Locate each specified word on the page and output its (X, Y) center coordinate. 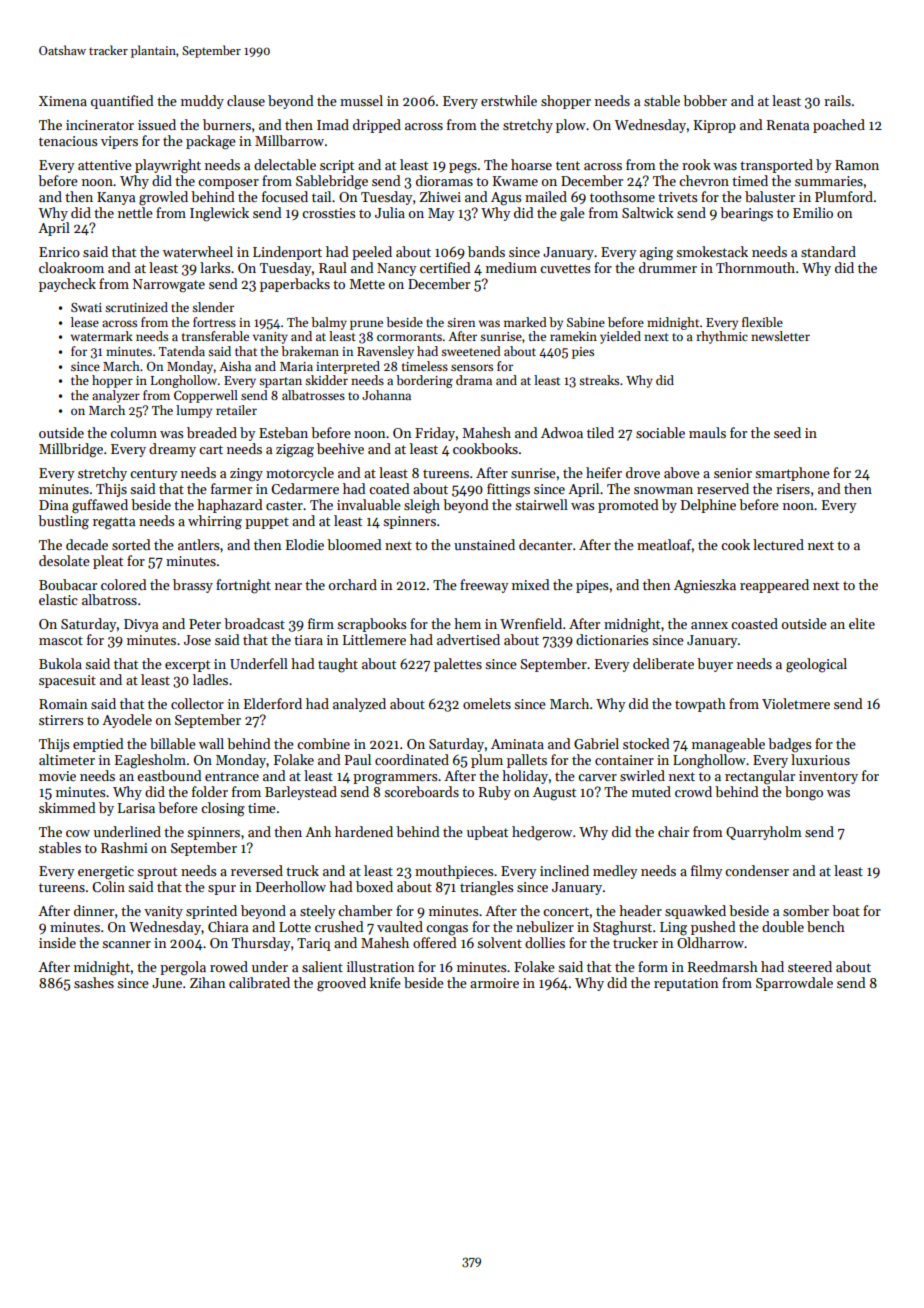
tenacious (68, 141)
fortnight (243, 586)
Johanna (386, 395)
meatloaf (664, 544)
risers (793, 489)
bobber (705, 100)
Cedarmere (305, 488)
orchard (353, 584)
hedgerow (542, 833)
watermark (102, 336)
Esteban (283, 432)
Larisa (136, 808)
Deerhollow (291, 886)
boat (846, 910)
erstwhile (509, 100)
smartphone (792, 474)
